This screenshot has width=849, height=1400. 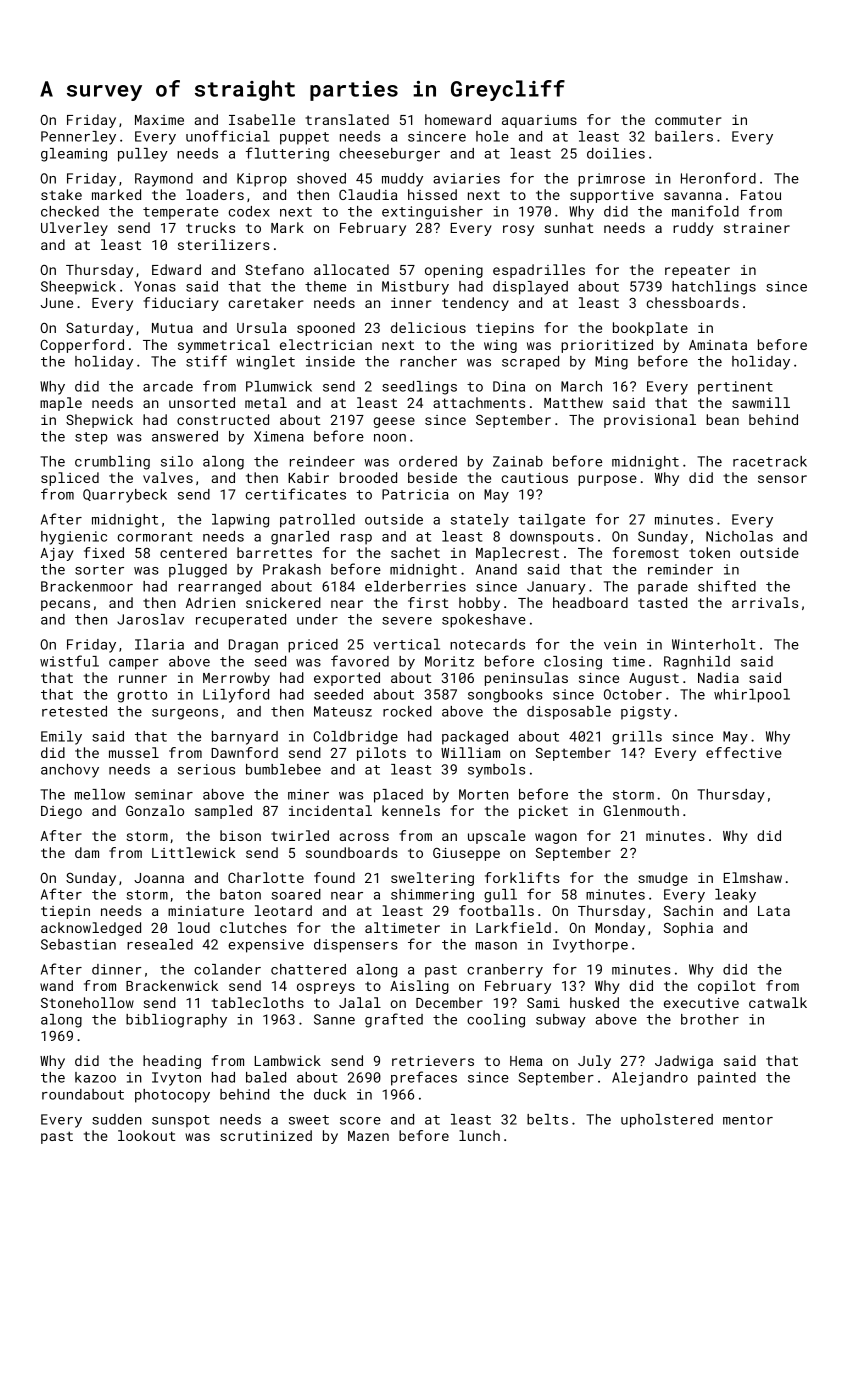 What do you see at coordinates (590, 946) in the screenshot?
I see `Ivythorpe` at bounding box center [590, 946].
